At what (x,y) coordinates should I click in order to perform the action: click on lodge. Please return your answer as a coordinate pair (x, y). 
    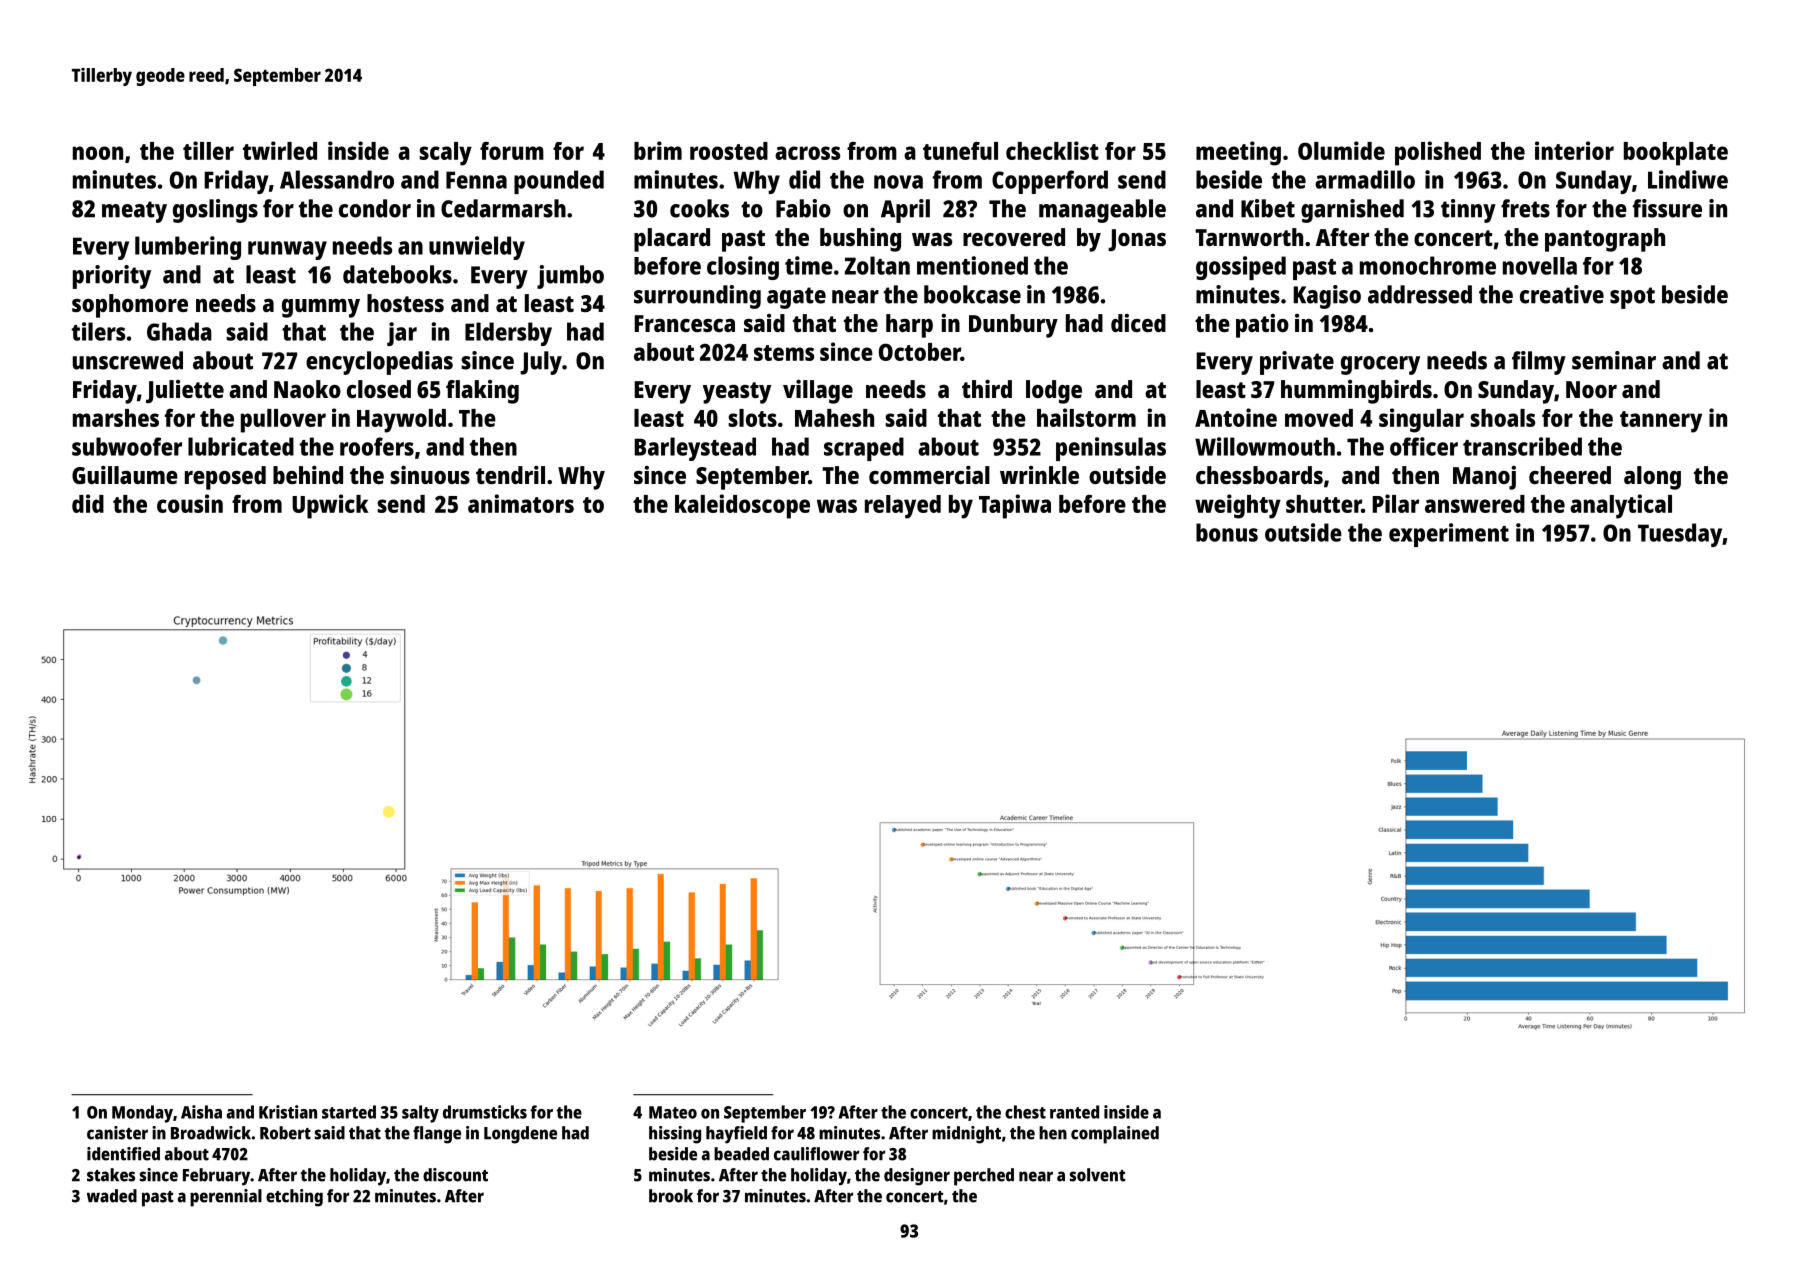
    Looking at the image, I should click on (1054, 392).
